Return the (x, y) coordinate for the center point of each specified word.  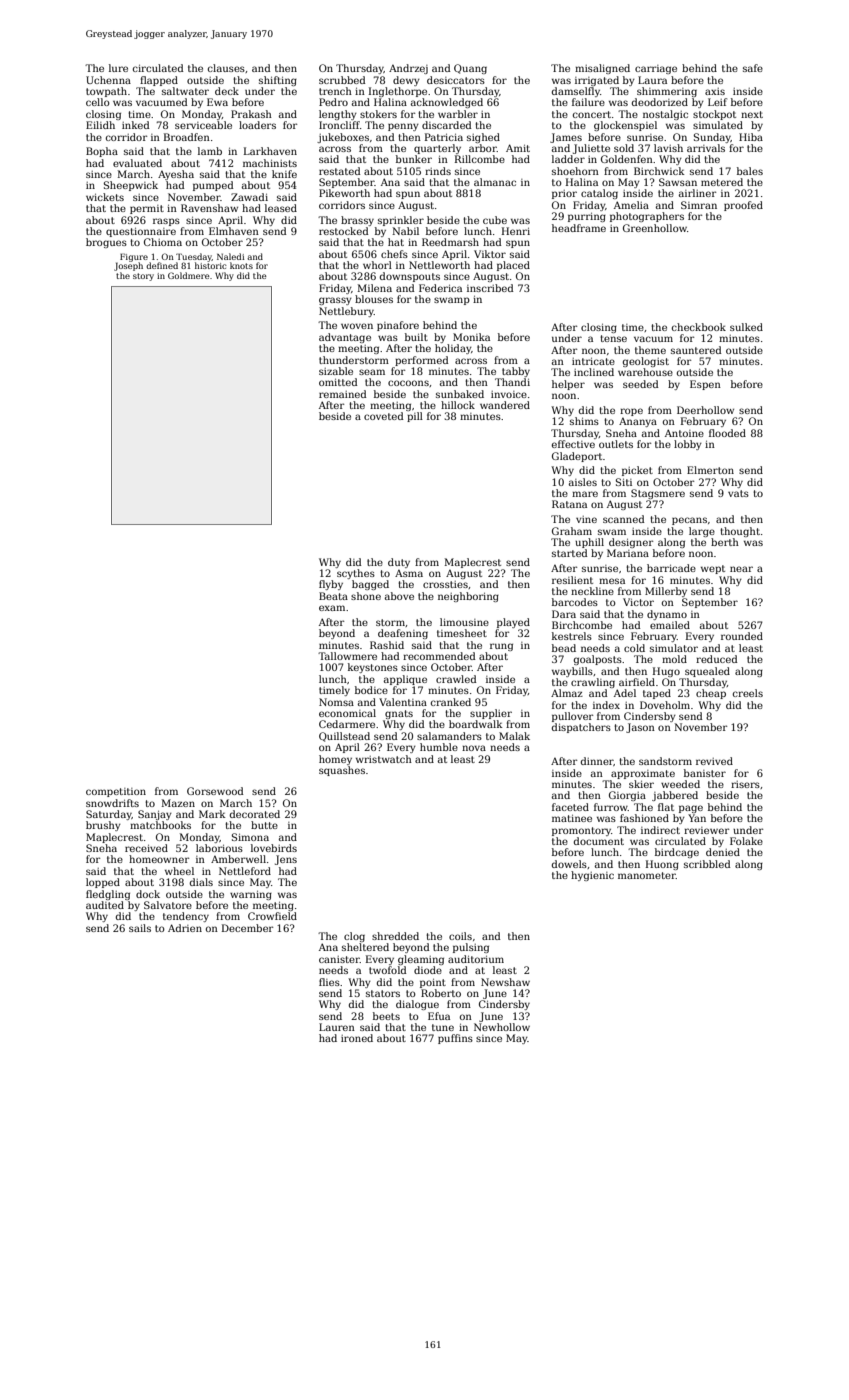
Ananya (638, 422)
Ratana (569, 504)
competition (116, 792)
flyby (331, 585)
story (143, 277)
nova (474, 748)
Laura (652, 80)
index (606, 705)
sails (140, 928)
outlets (616, 444)
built (416, 337)
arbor (483, 148)
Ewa (217, 102)
